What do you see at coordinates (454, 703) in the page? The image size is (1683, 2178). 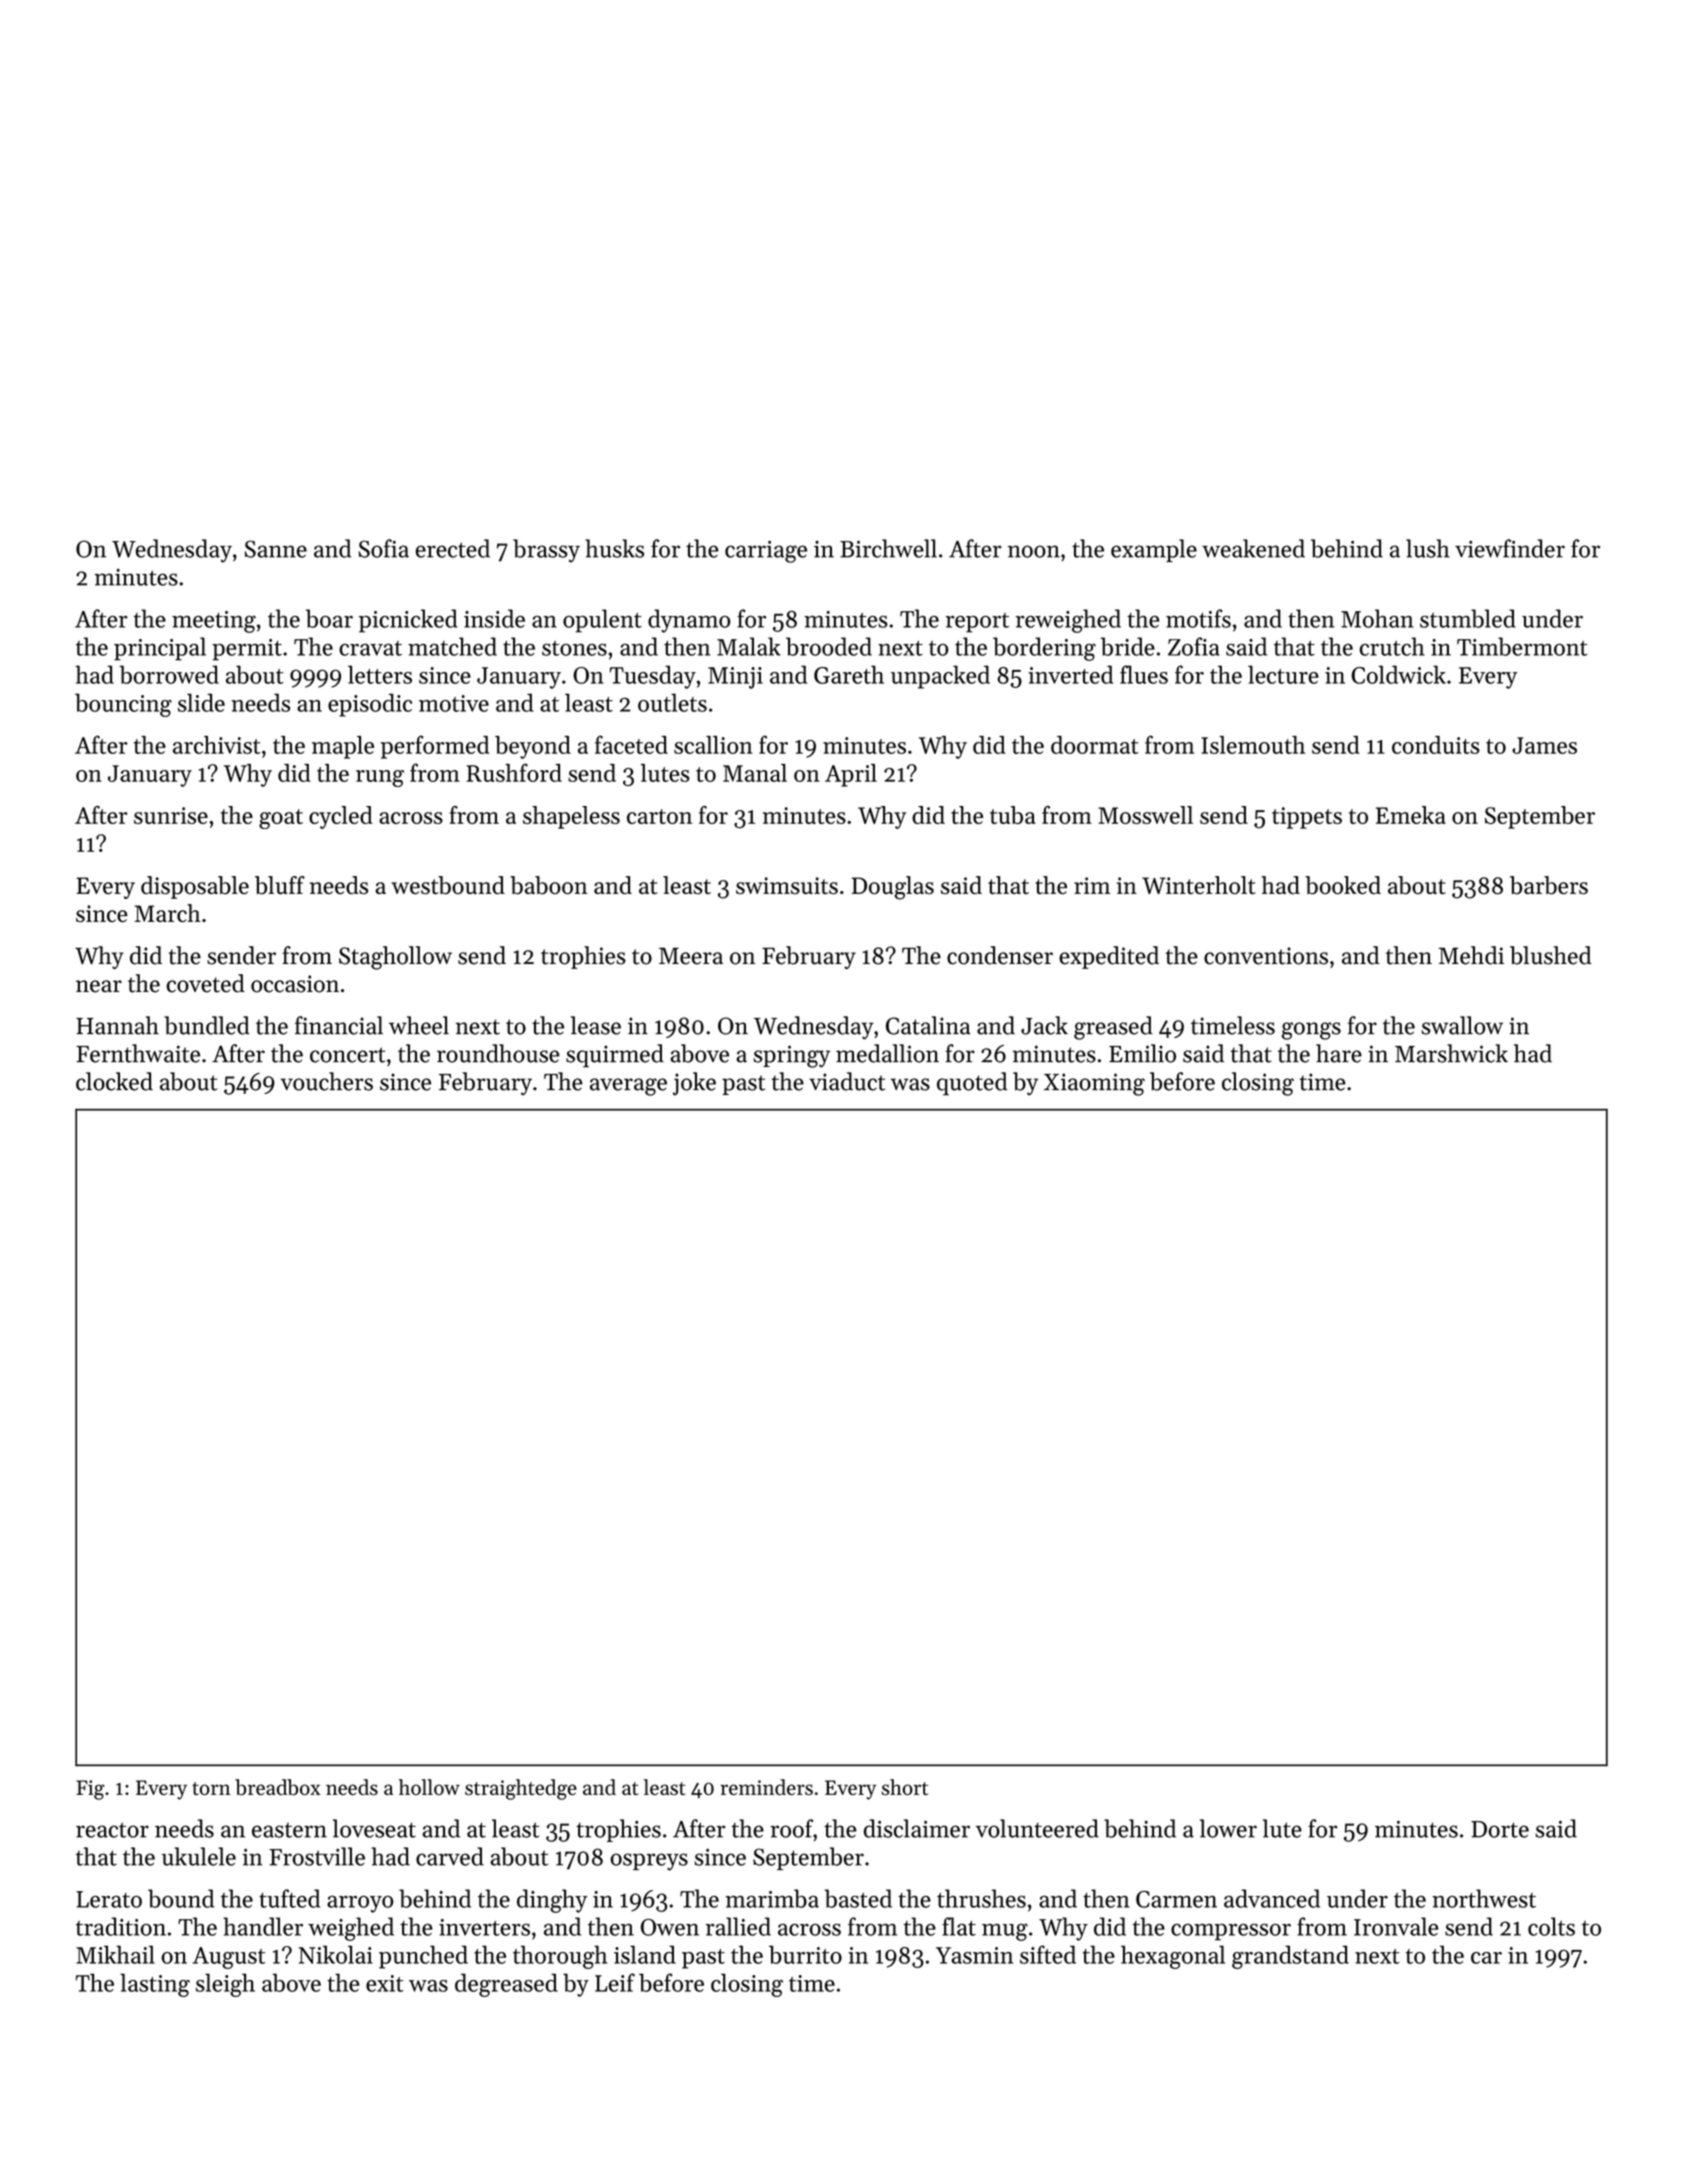 I see `motive` at bounding box center [454, 703].
